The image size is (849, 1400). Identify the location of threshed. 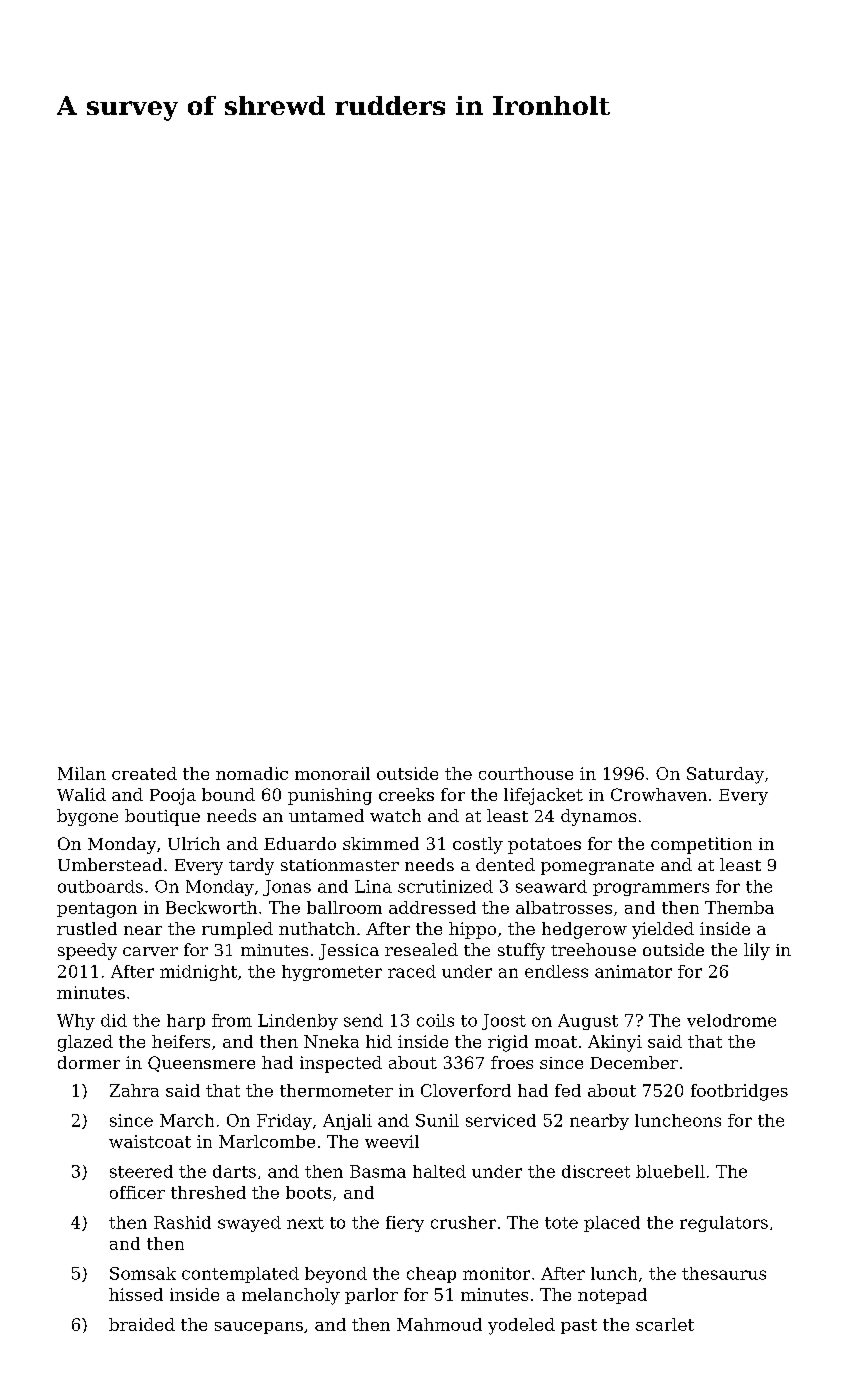
(208, 1192).
